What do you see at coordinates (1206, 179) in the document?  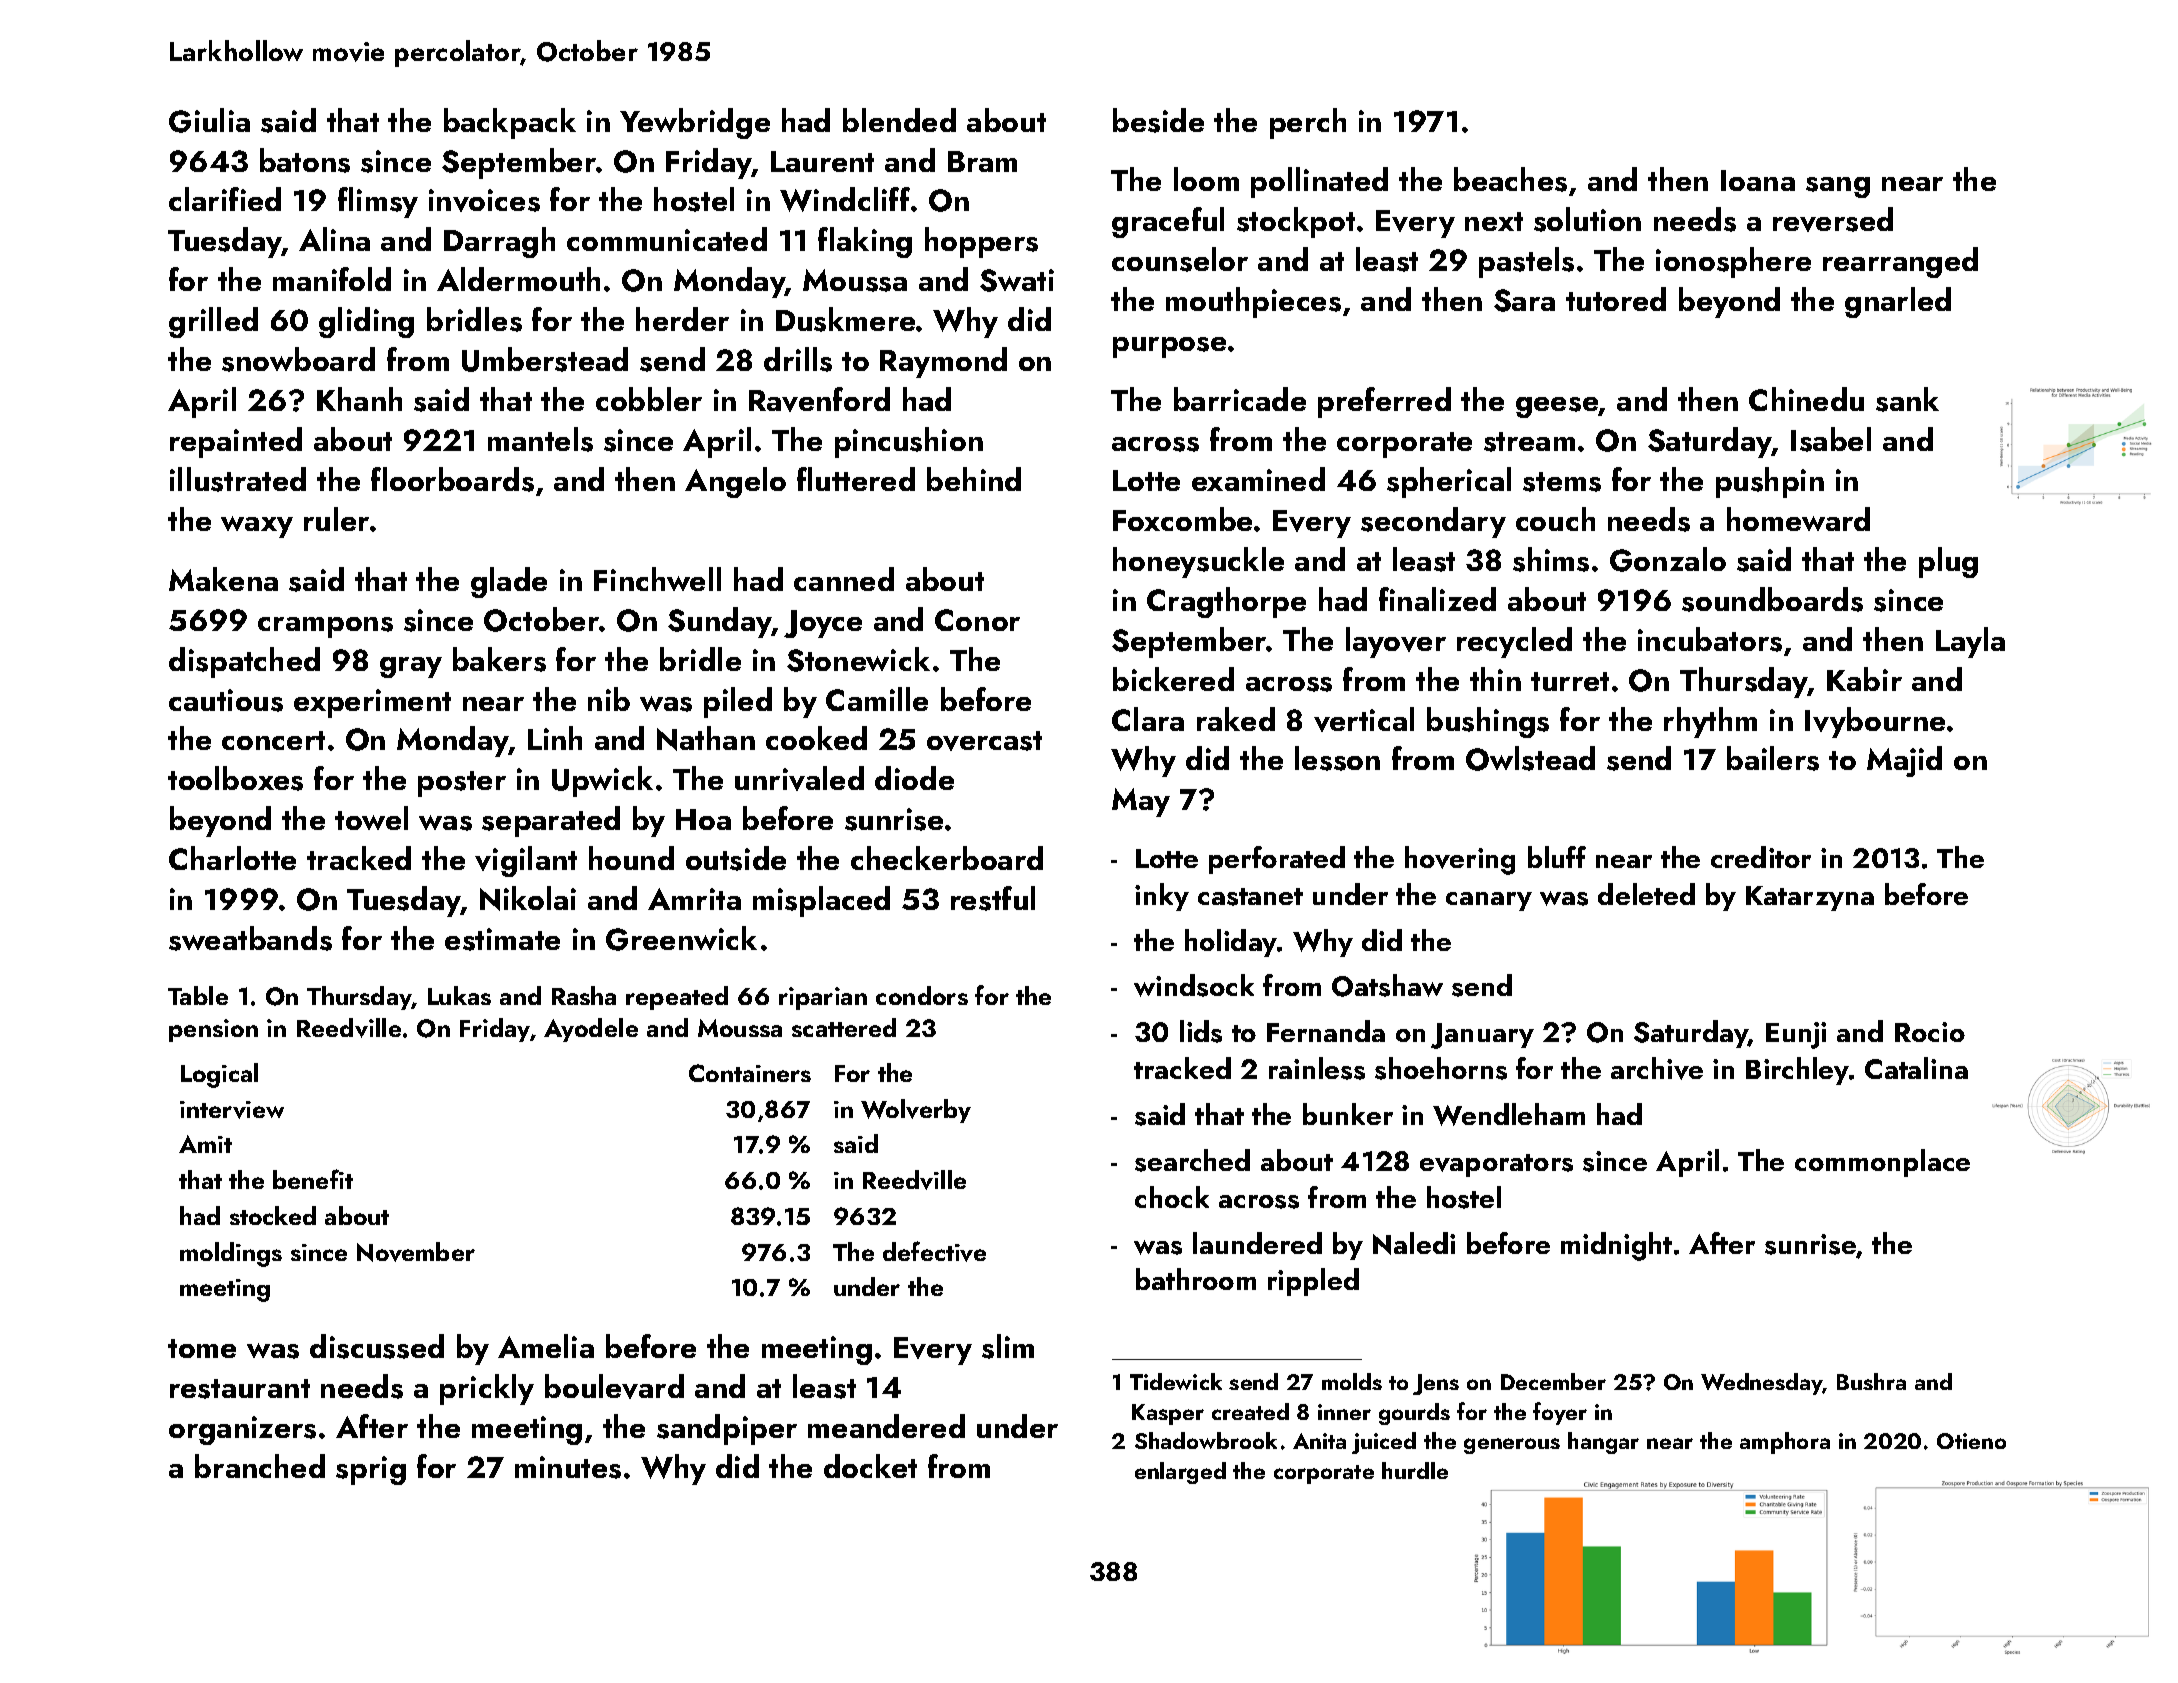 I see `loom` at bounding box center [1206, 179].
